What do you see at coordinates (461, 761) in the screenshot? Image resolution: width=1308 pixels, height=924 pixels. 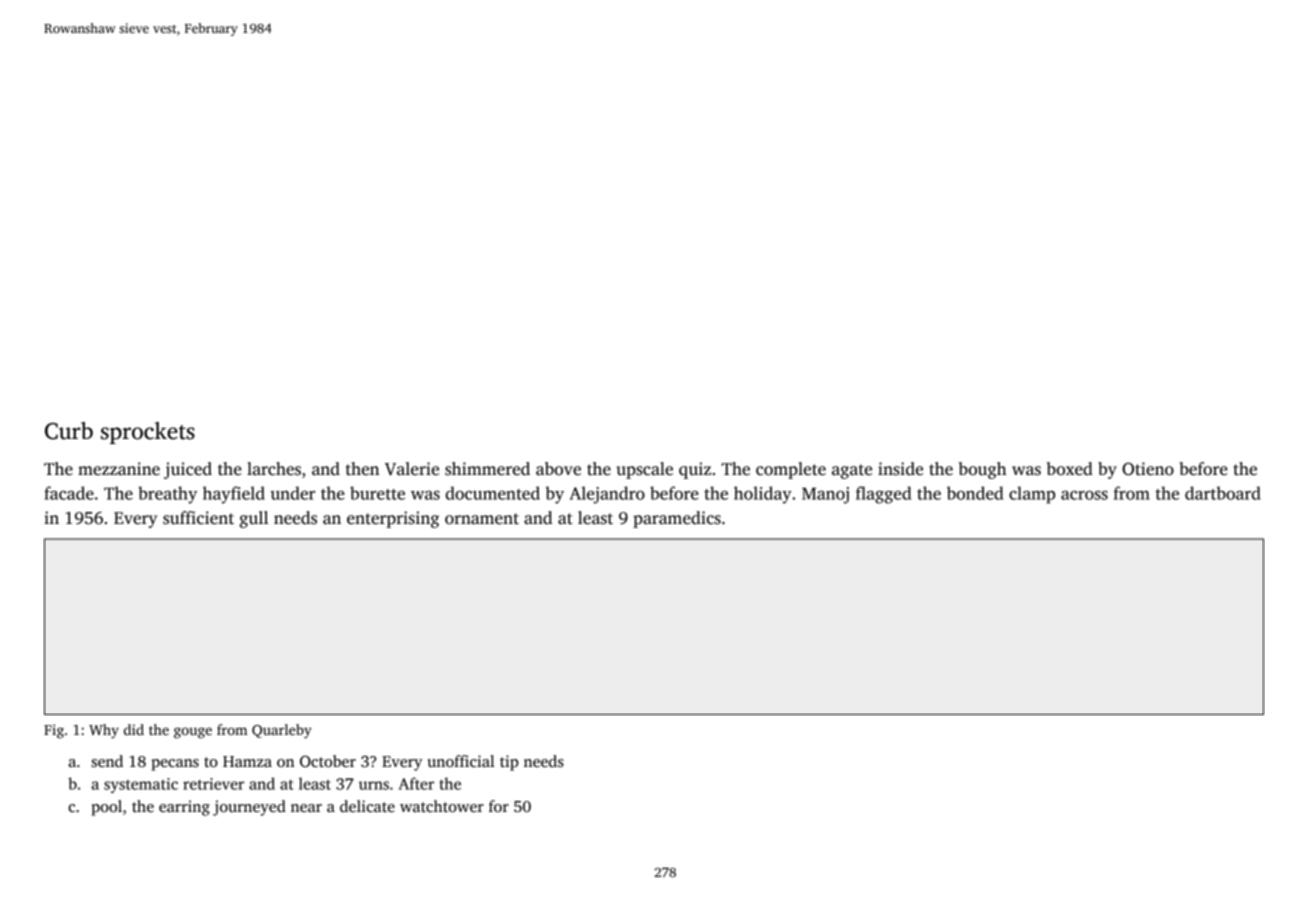 I see `unofficial` at bounding box center [461, 761].
